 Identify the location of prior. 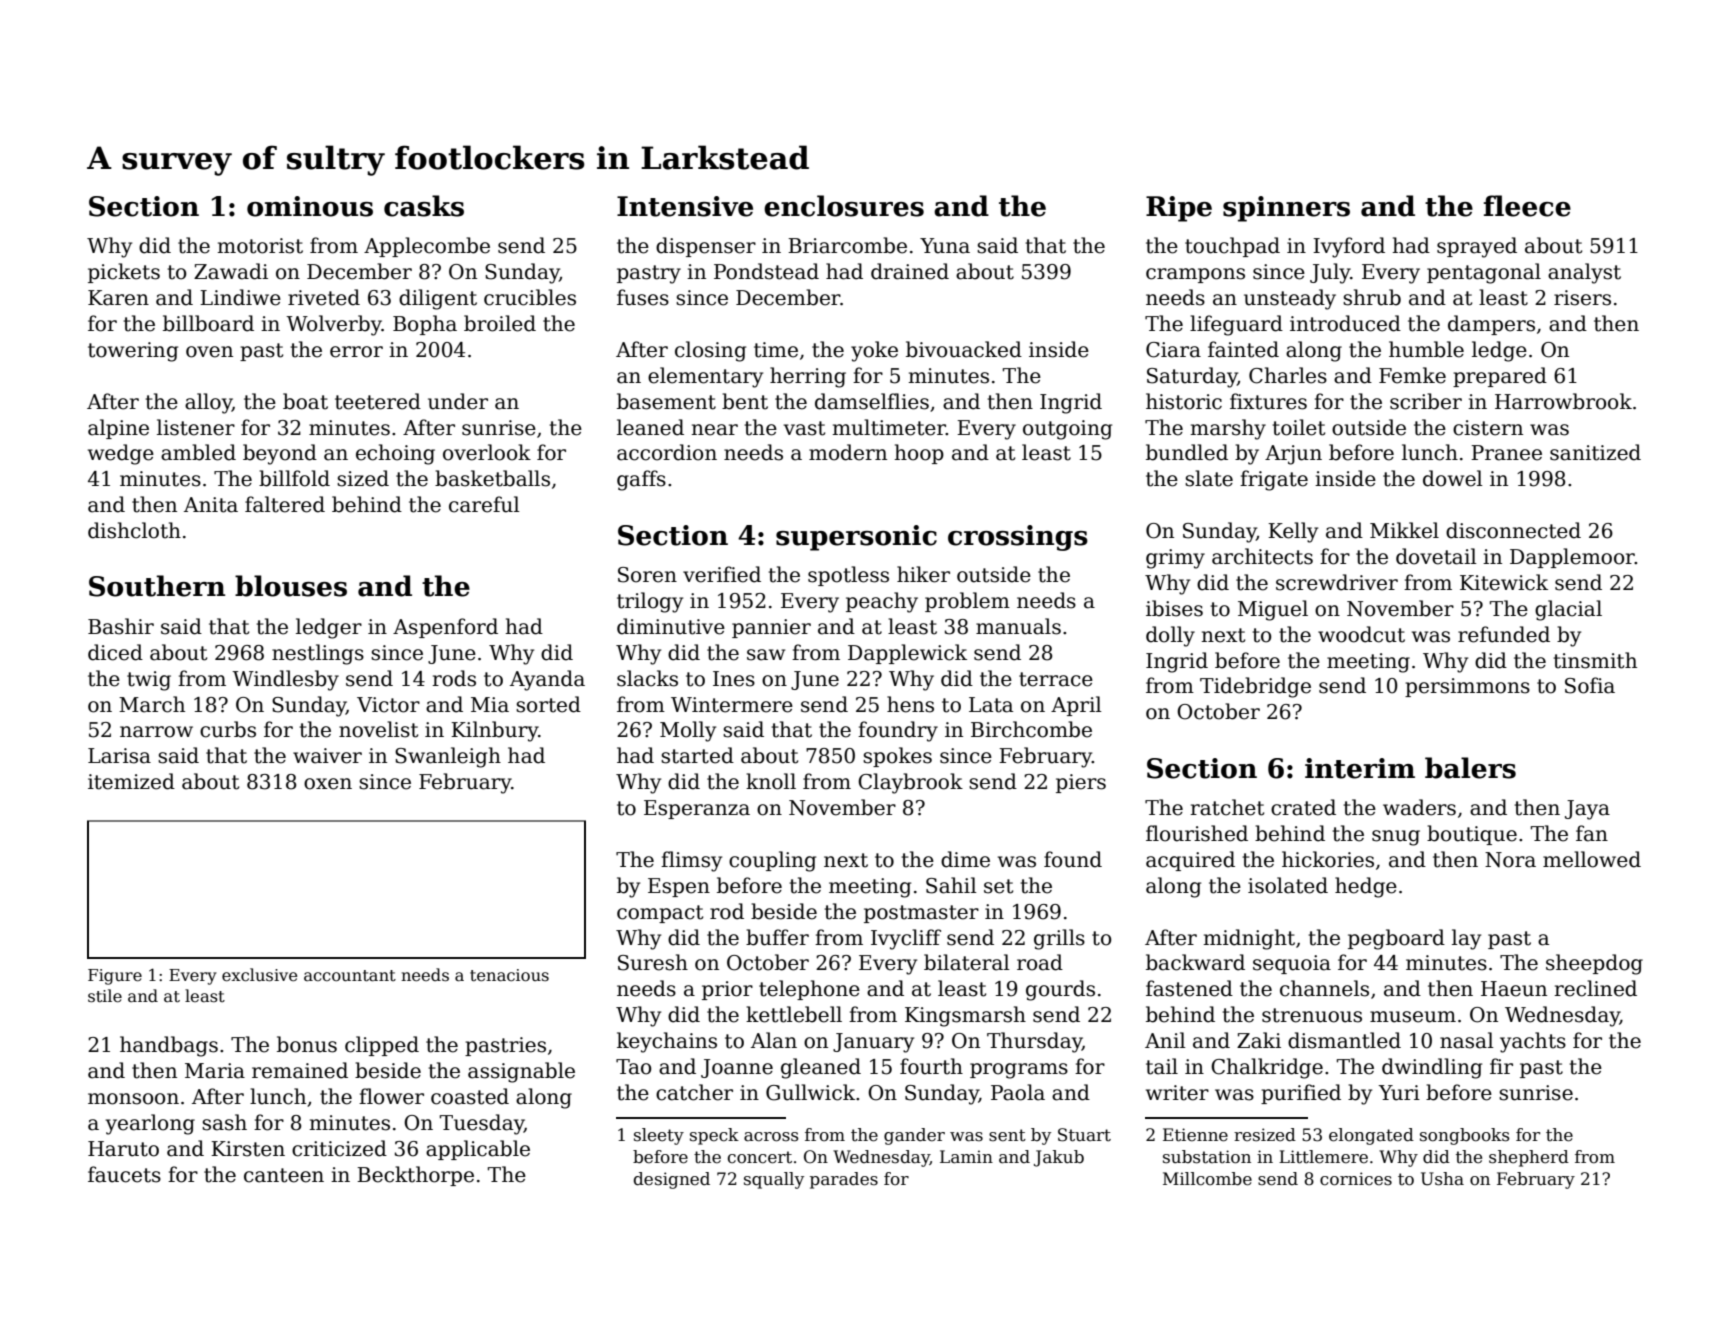
(727, 990).
